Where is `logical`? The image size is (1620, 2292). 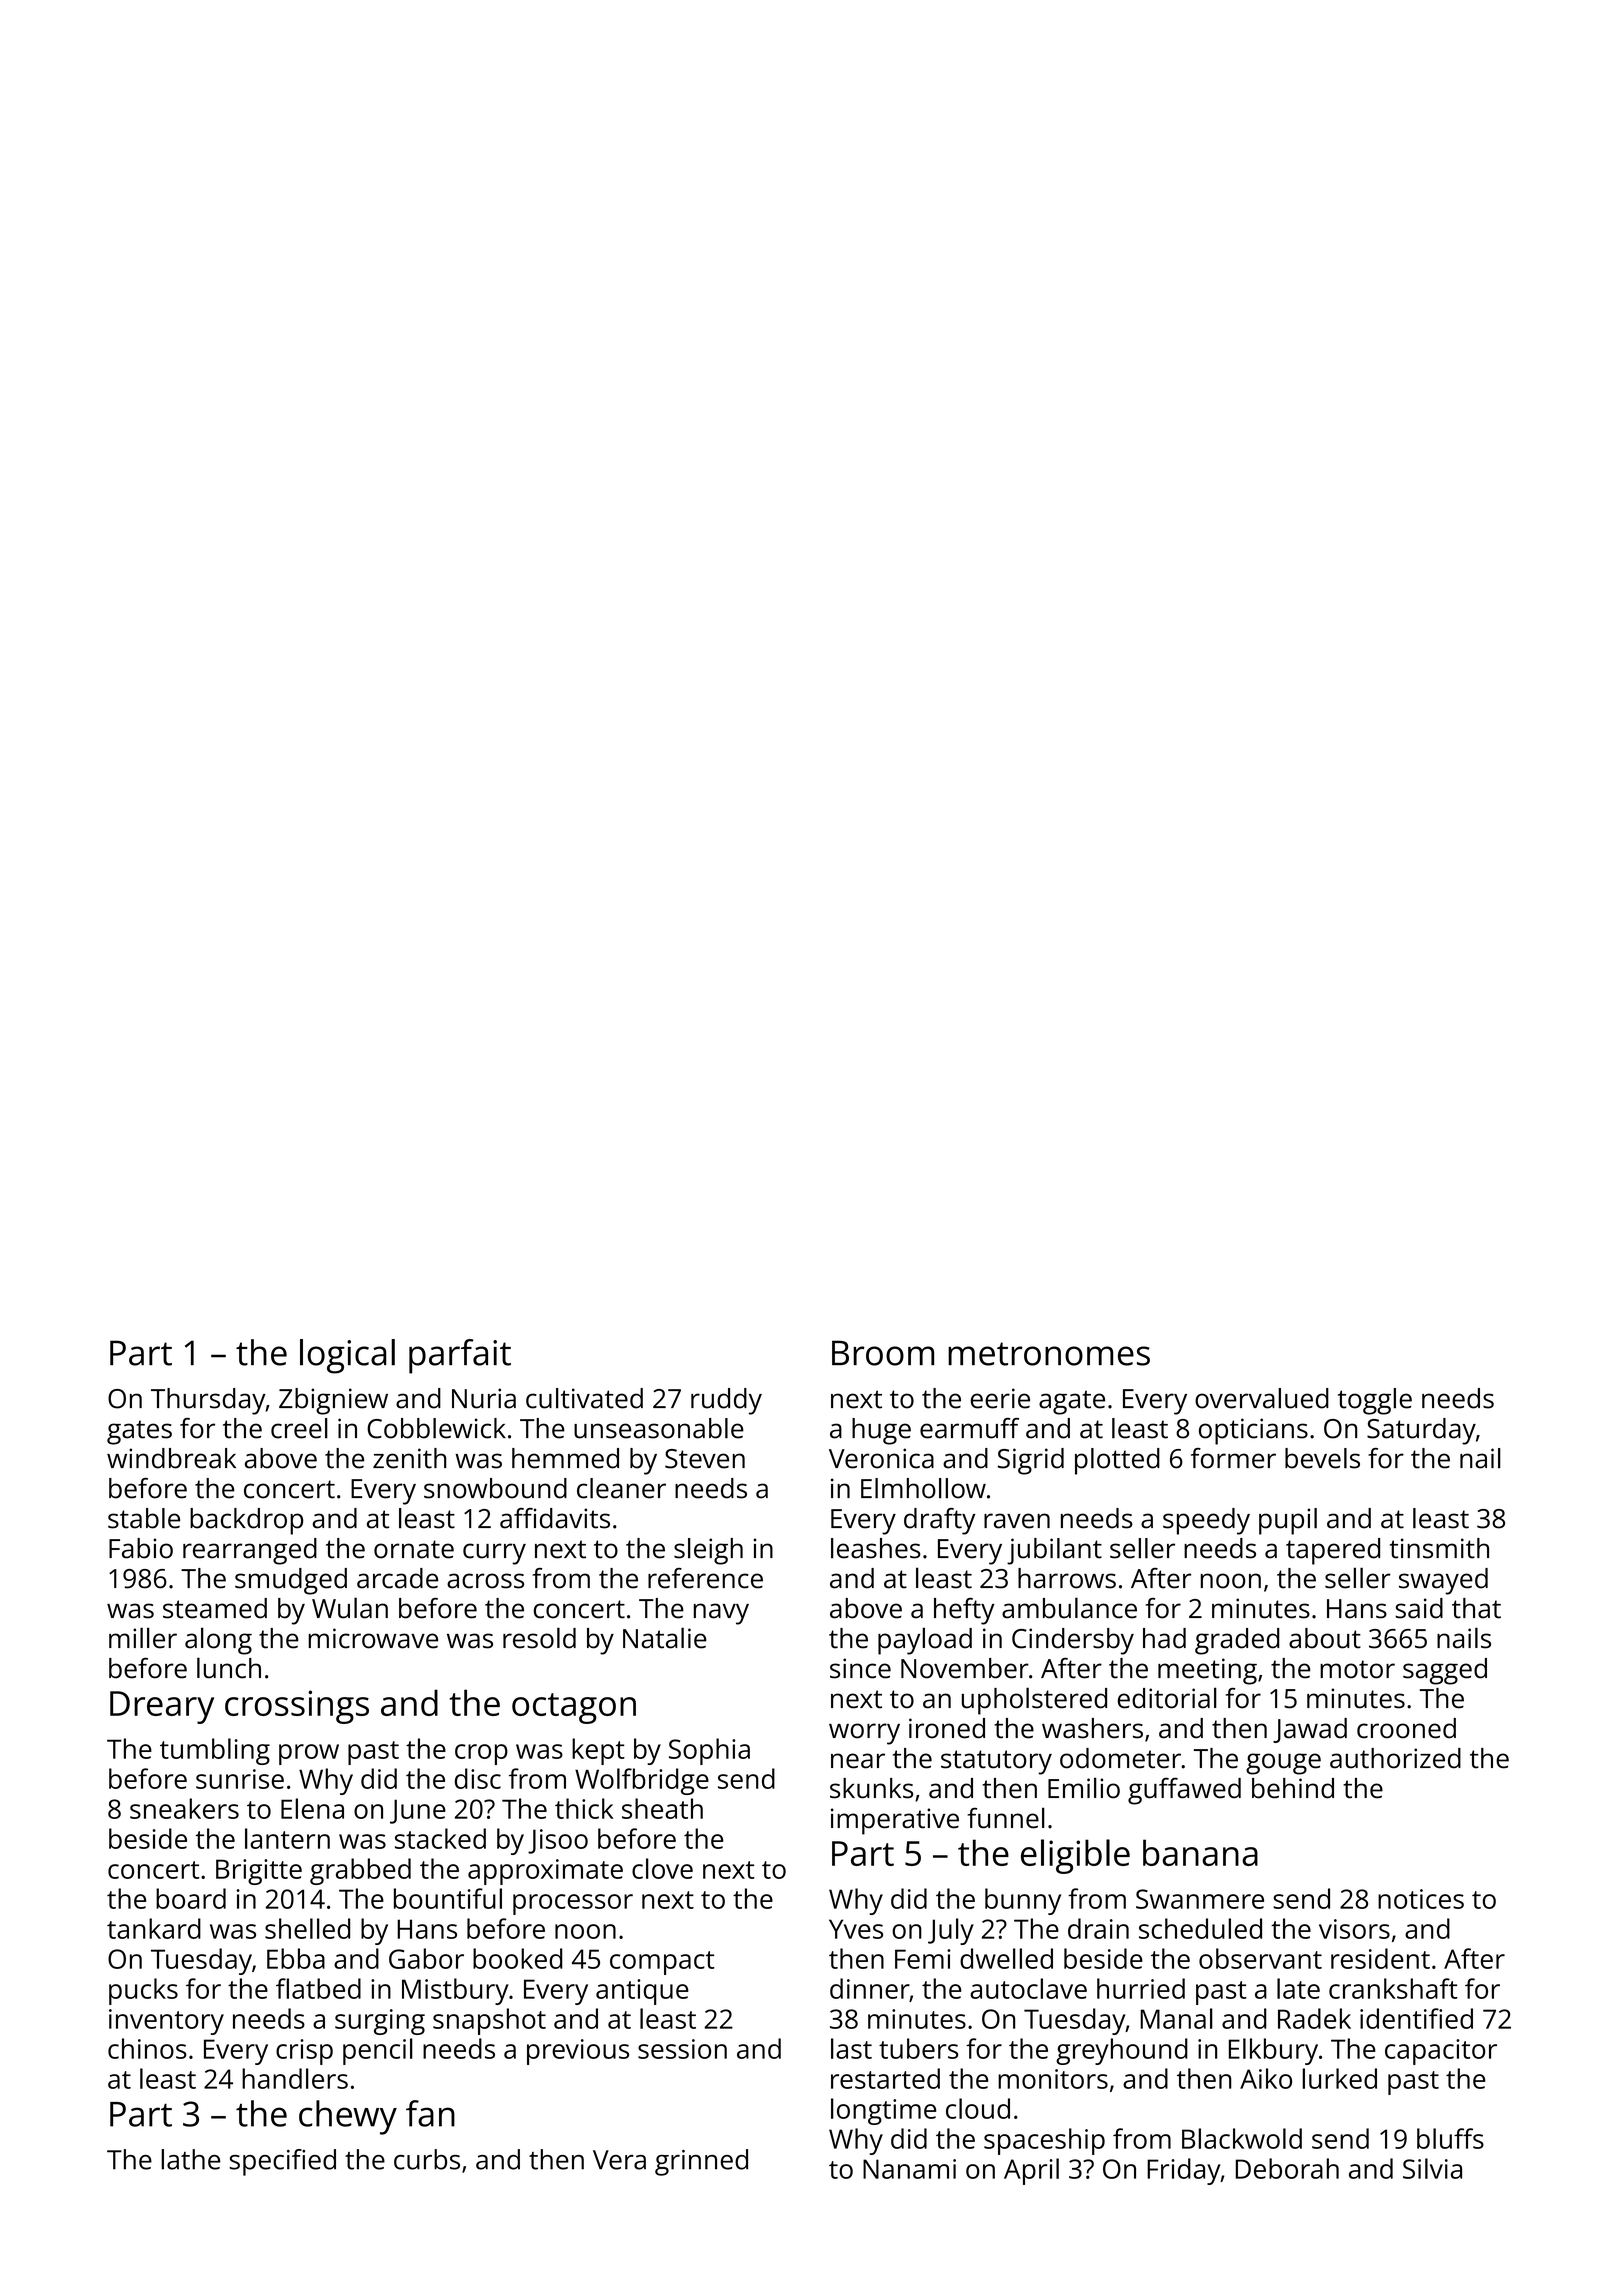
logical is located at coordinates (347, 1356).
